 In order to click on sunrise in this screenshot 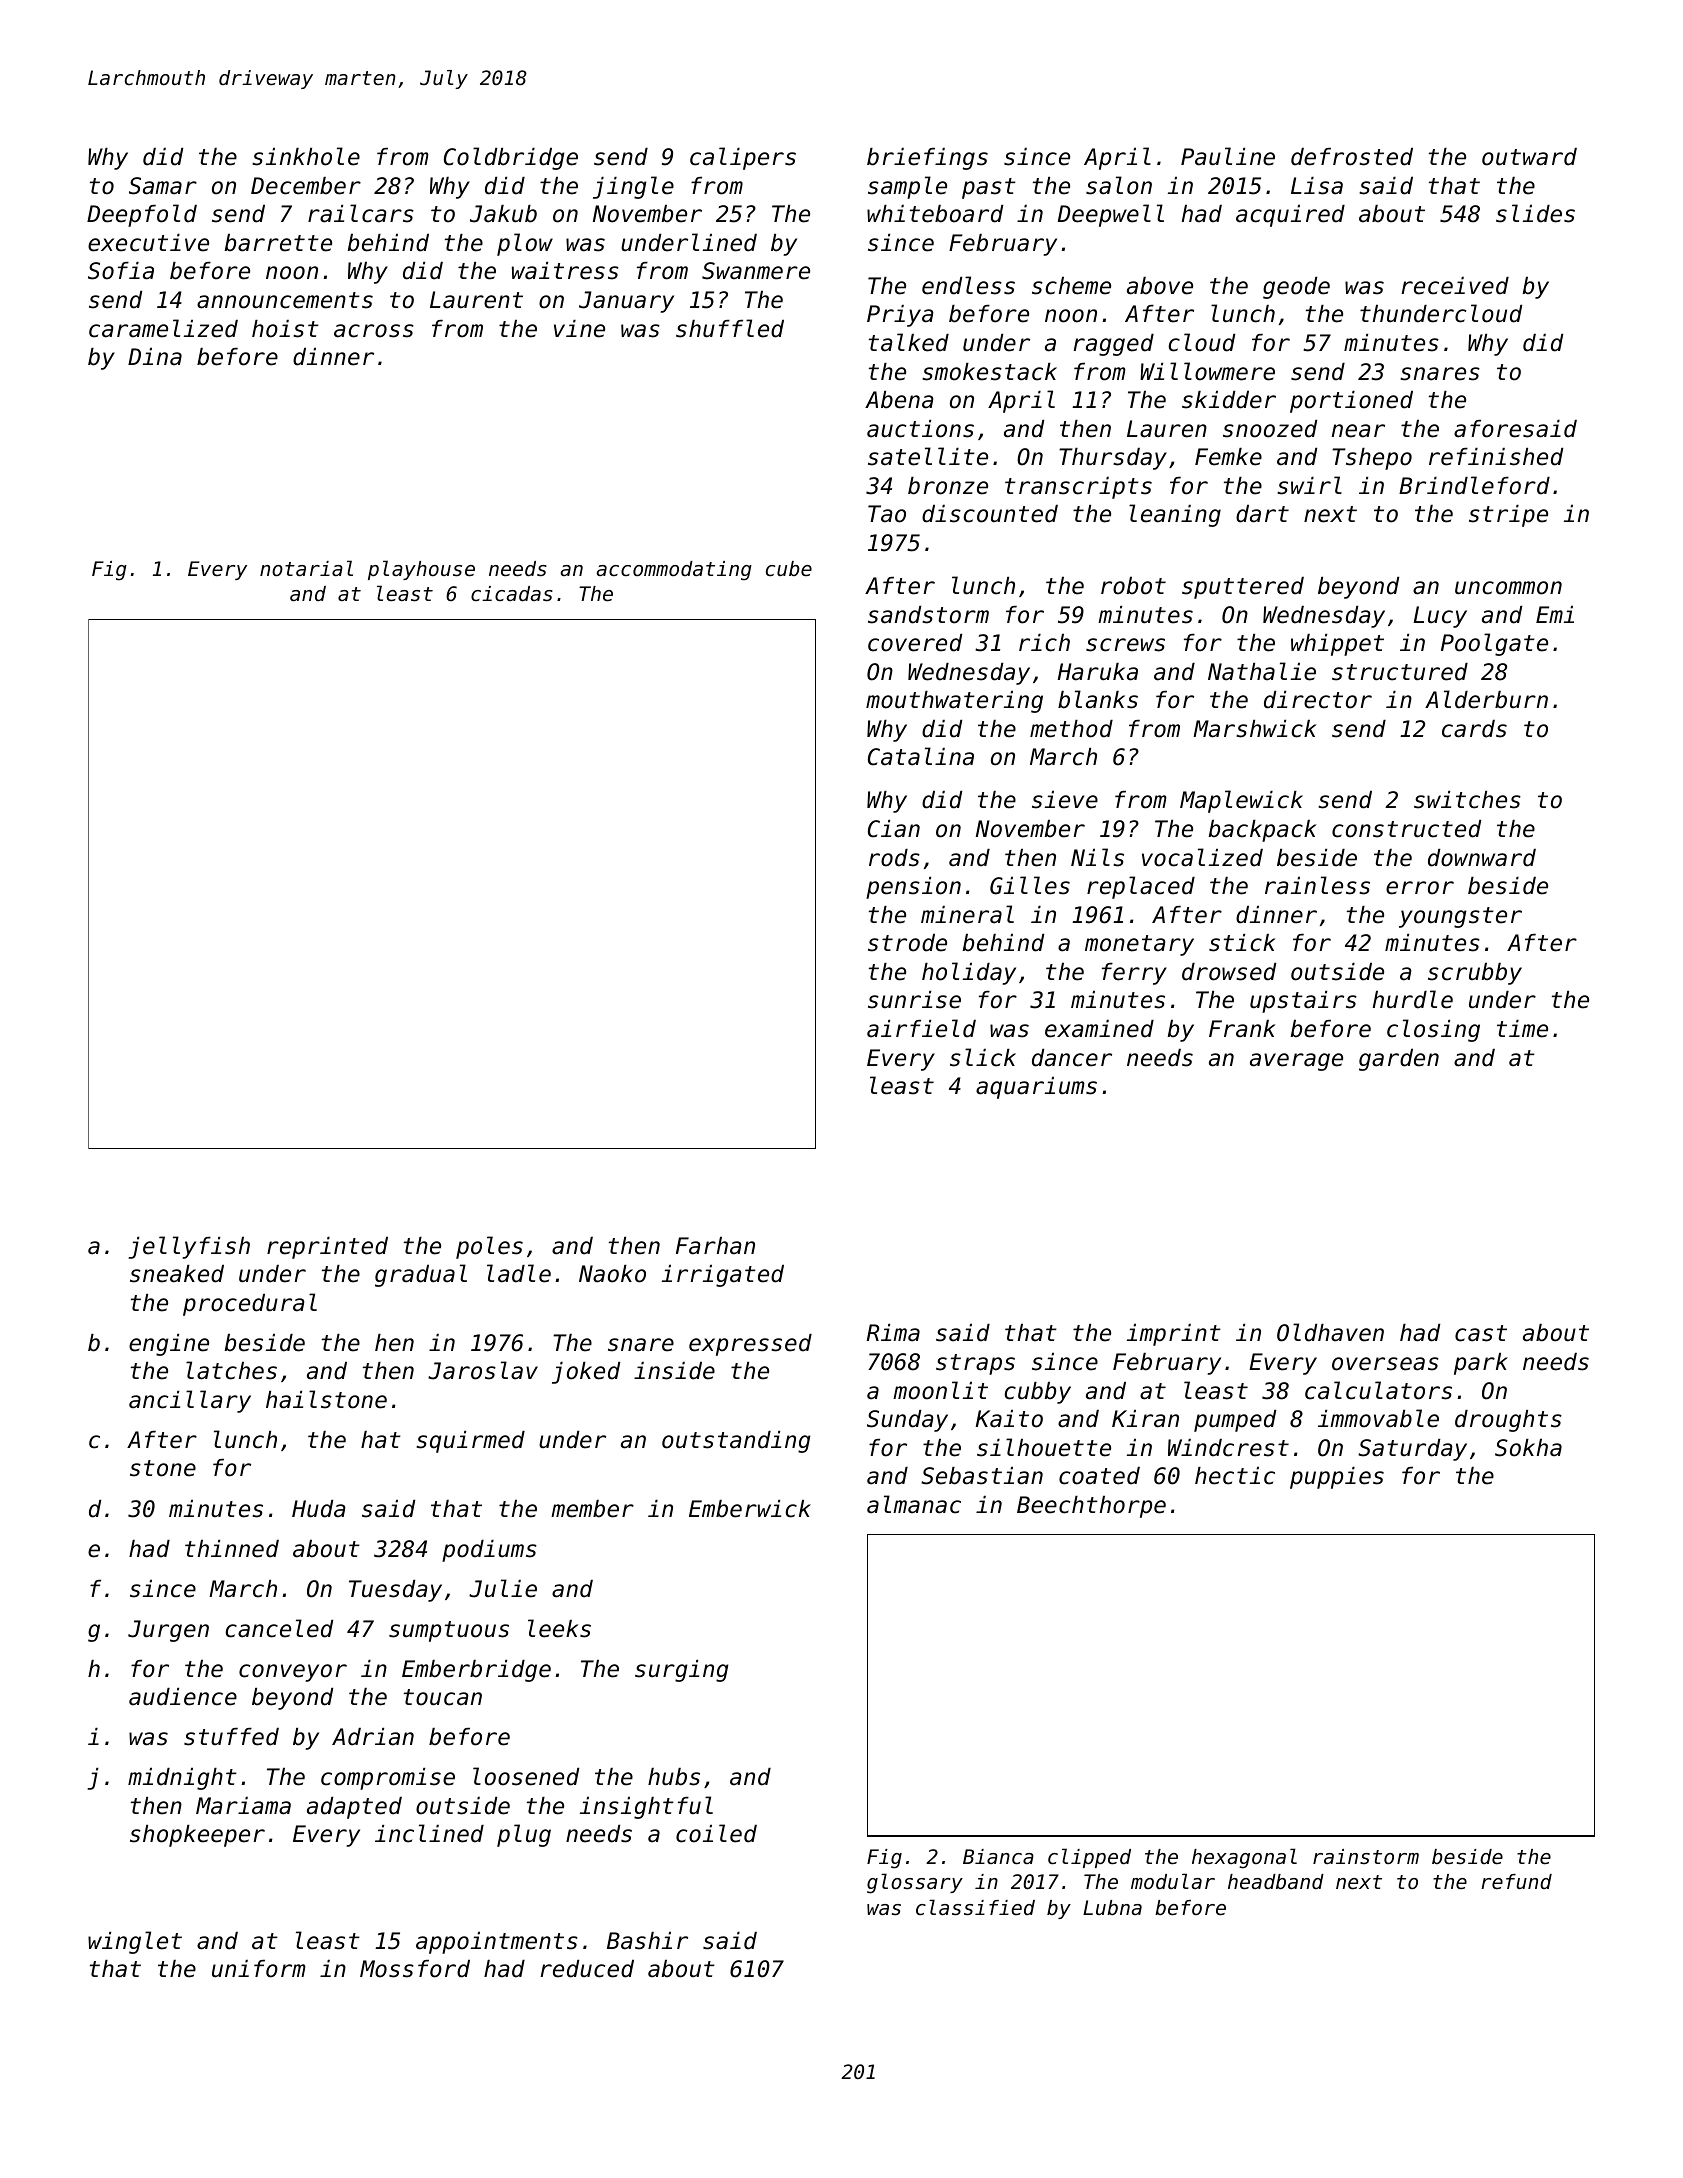, I will do `click(914, 1000)`.
